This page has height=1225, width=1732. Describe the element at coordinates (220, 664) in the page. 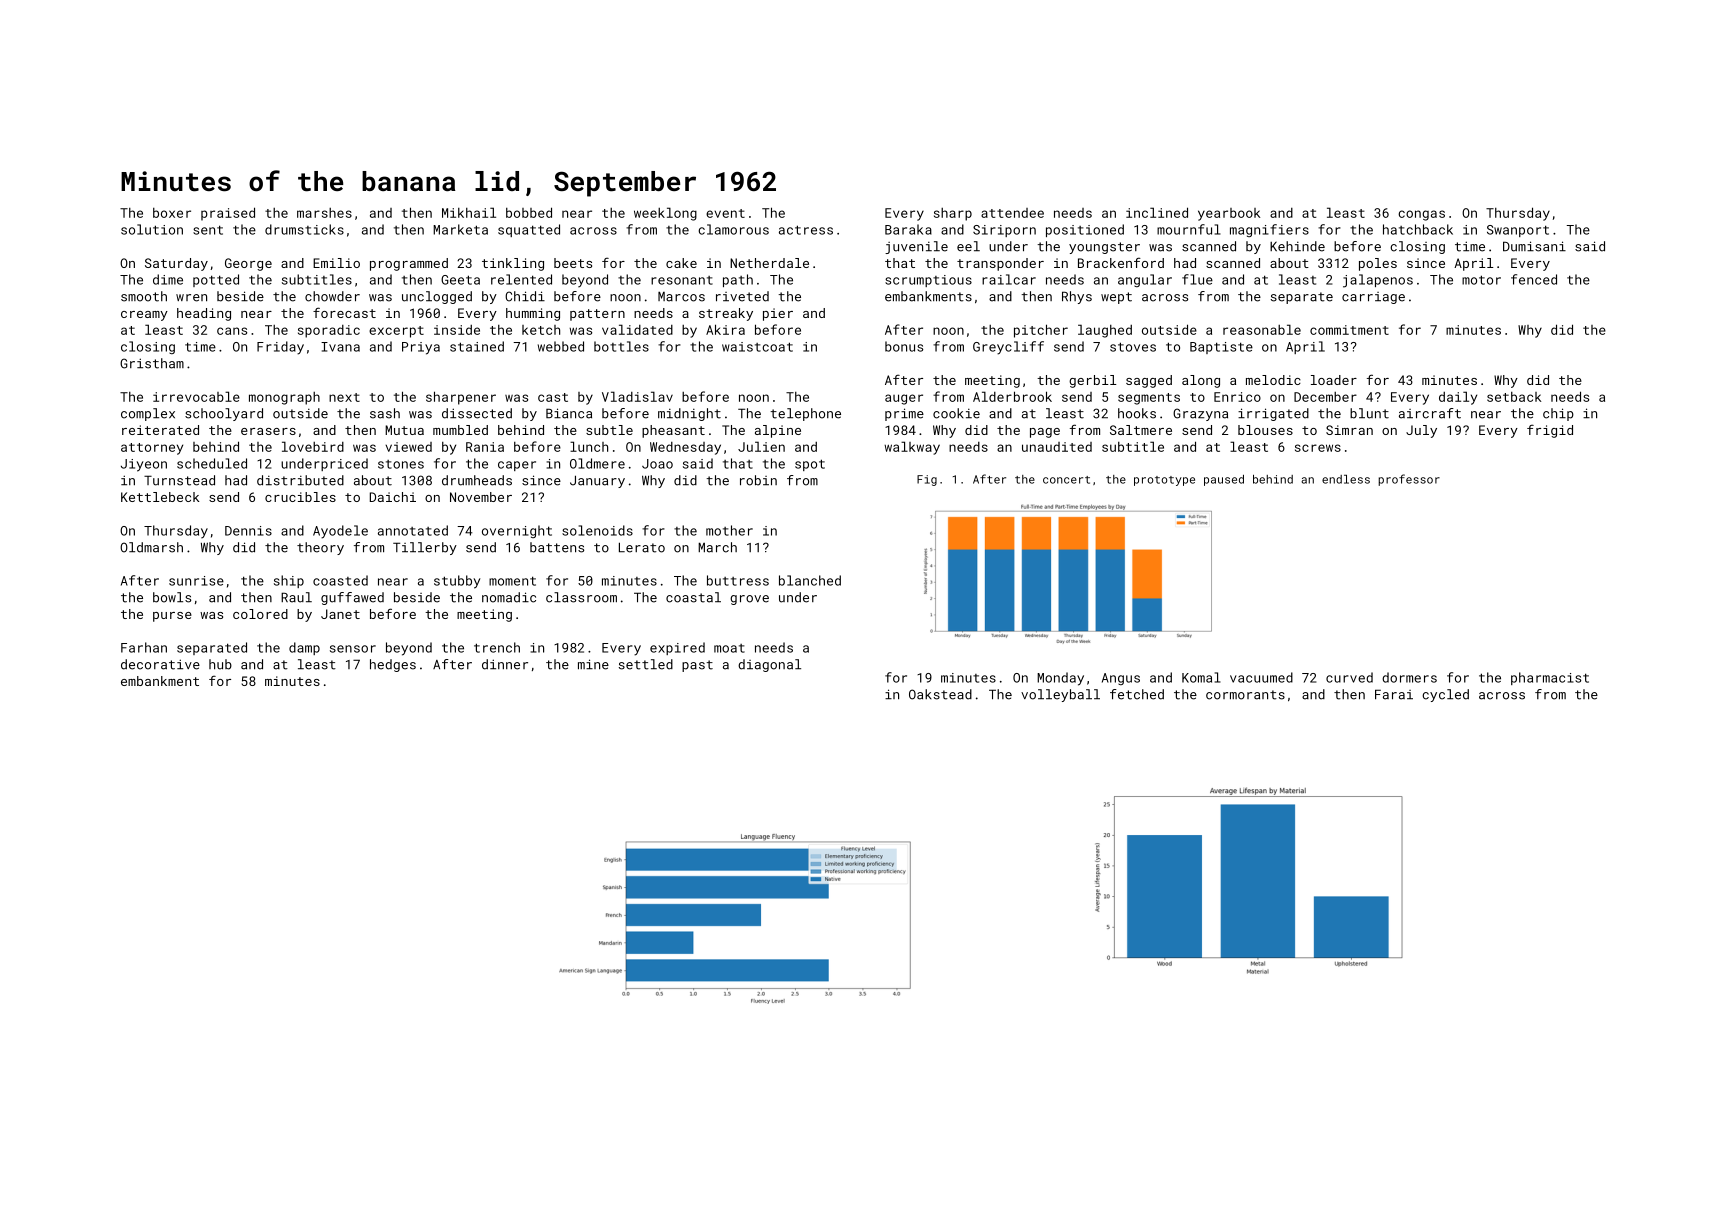

I see `hub` at that location.
